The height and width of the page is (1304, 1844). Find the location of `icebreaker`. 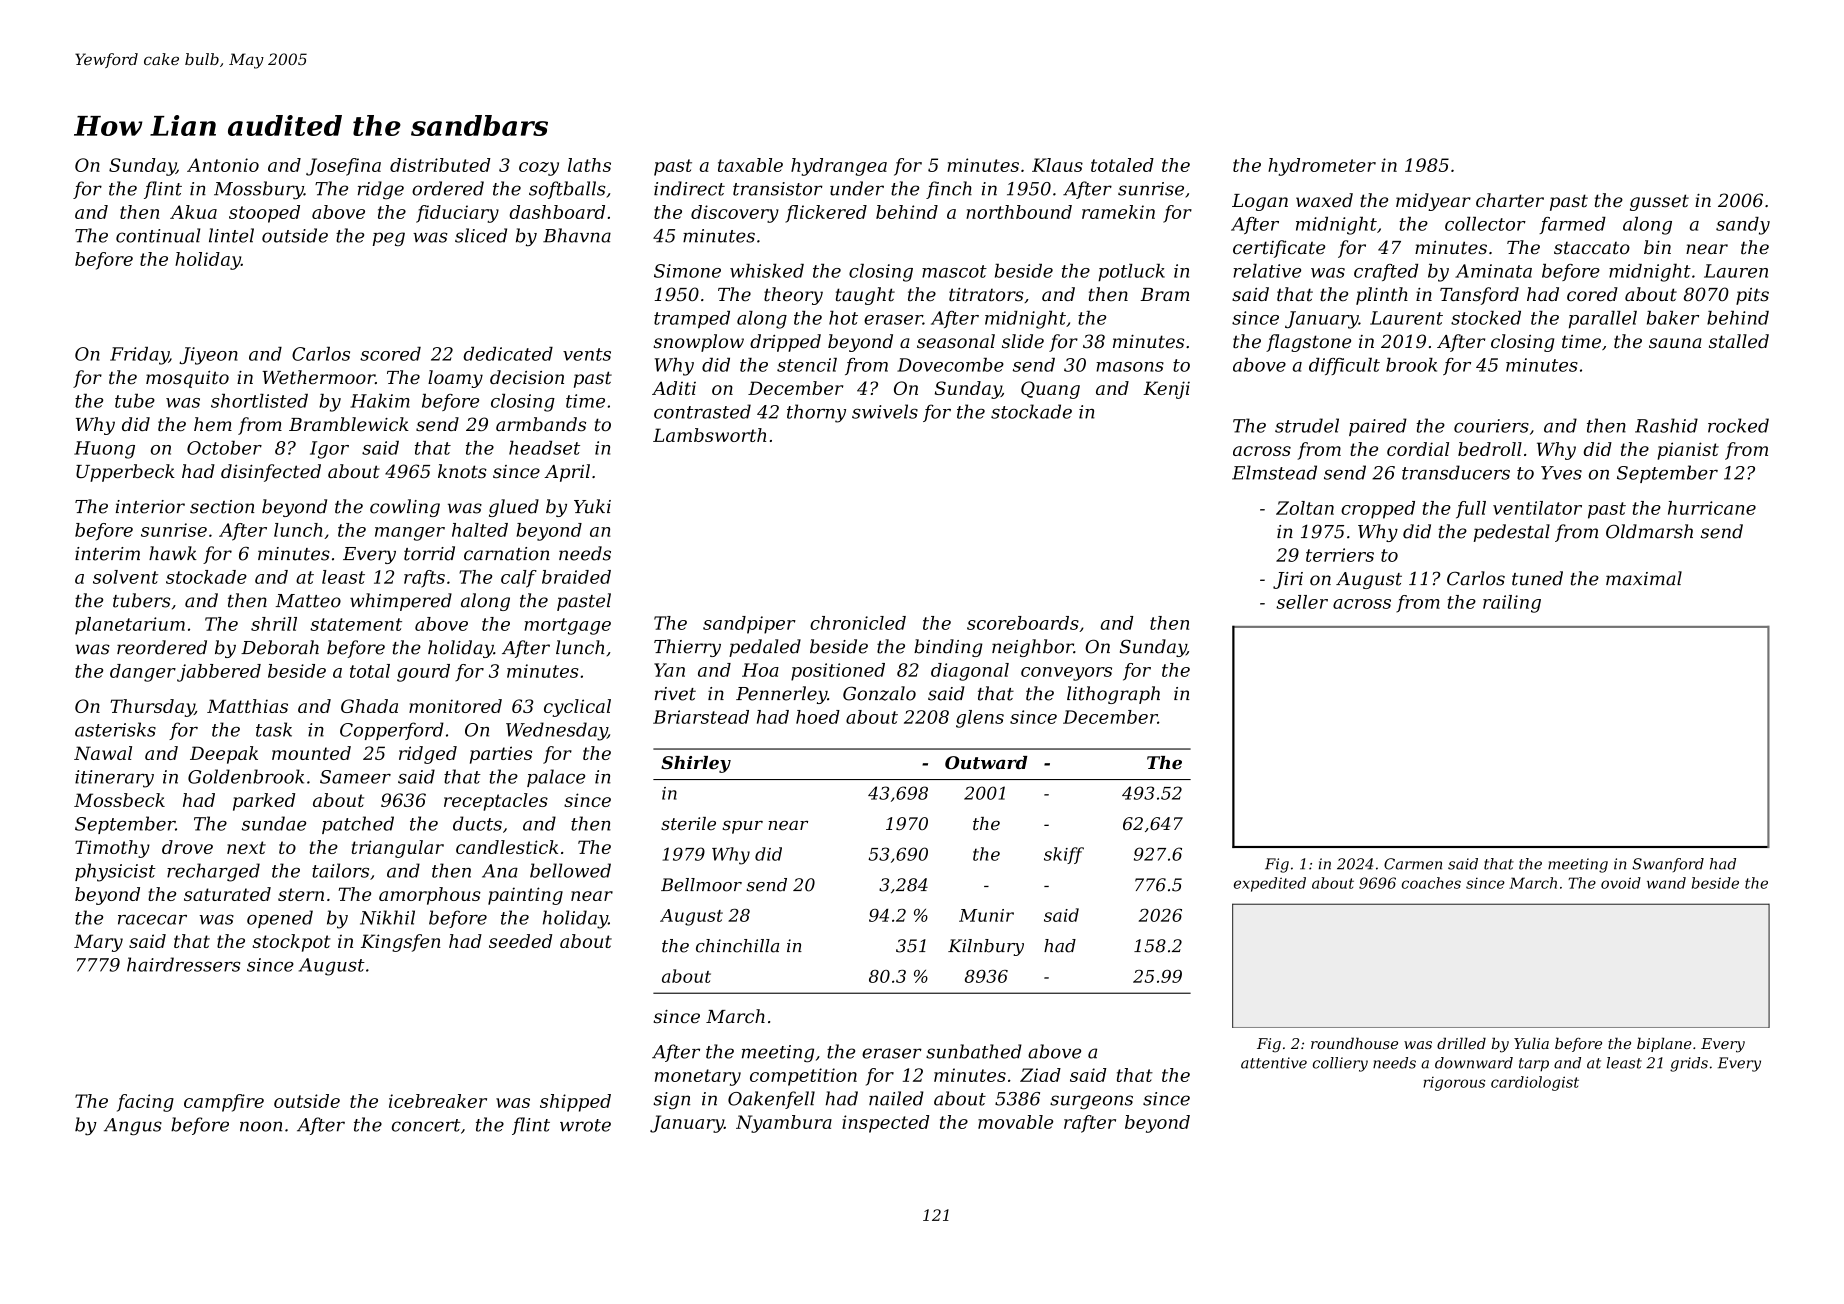

icebreaker is located at coordinates (438, 1101).
